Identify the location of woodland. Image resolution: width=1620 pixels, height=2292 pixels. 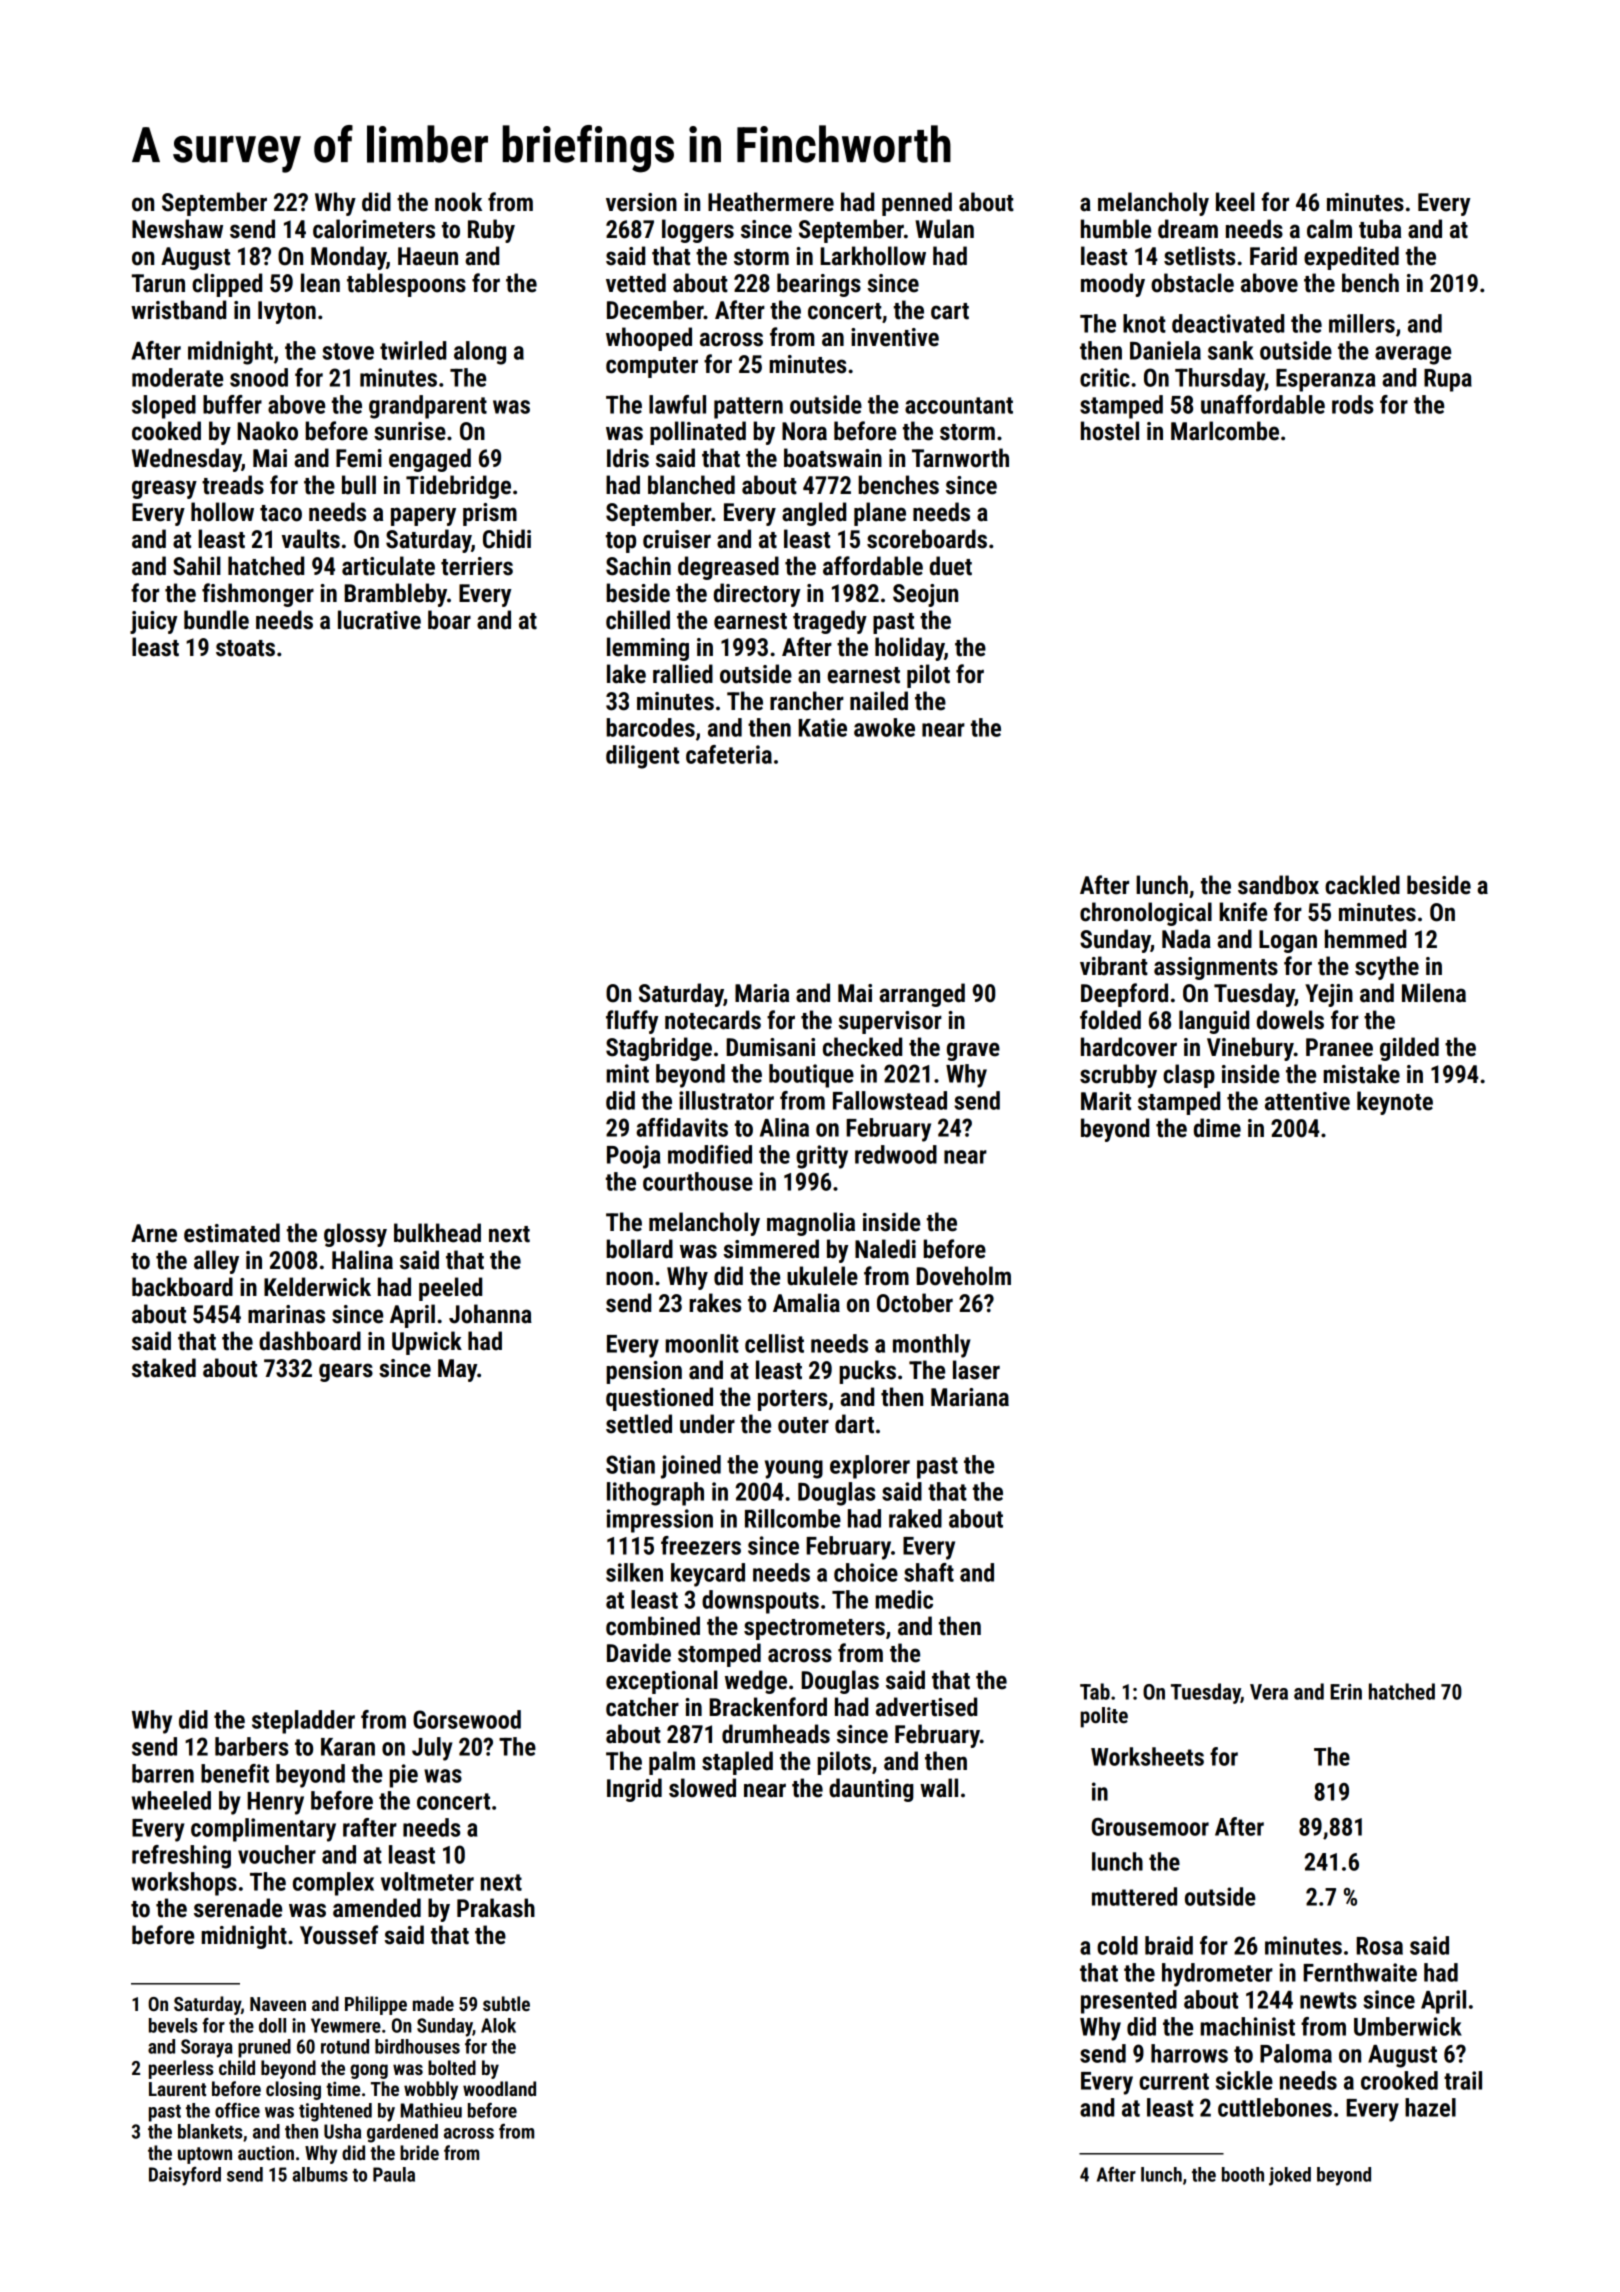
(499, 2088).
